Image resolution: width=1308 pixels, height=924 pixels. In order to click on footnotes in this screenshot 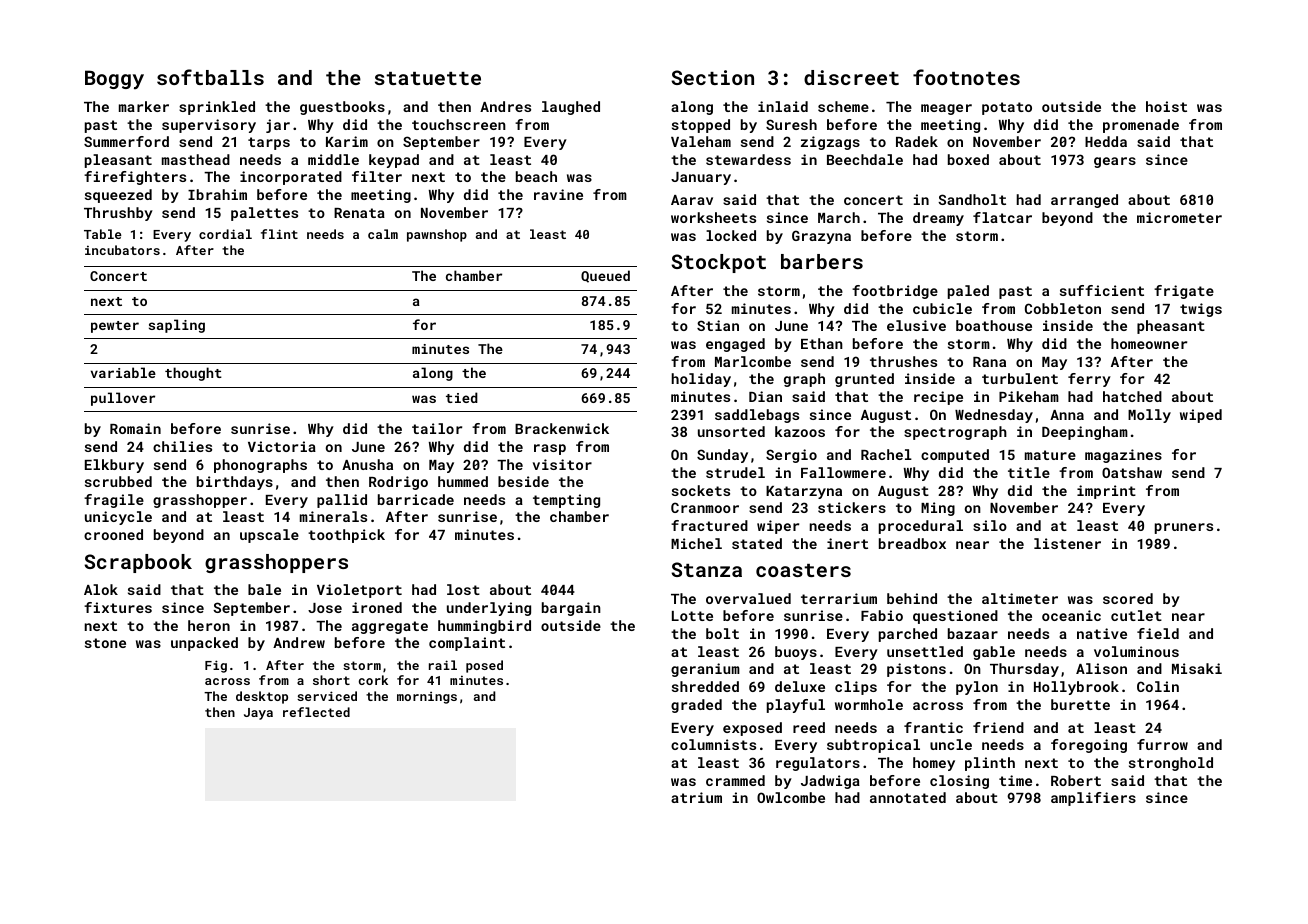, I will do `click(966, 77)`.
